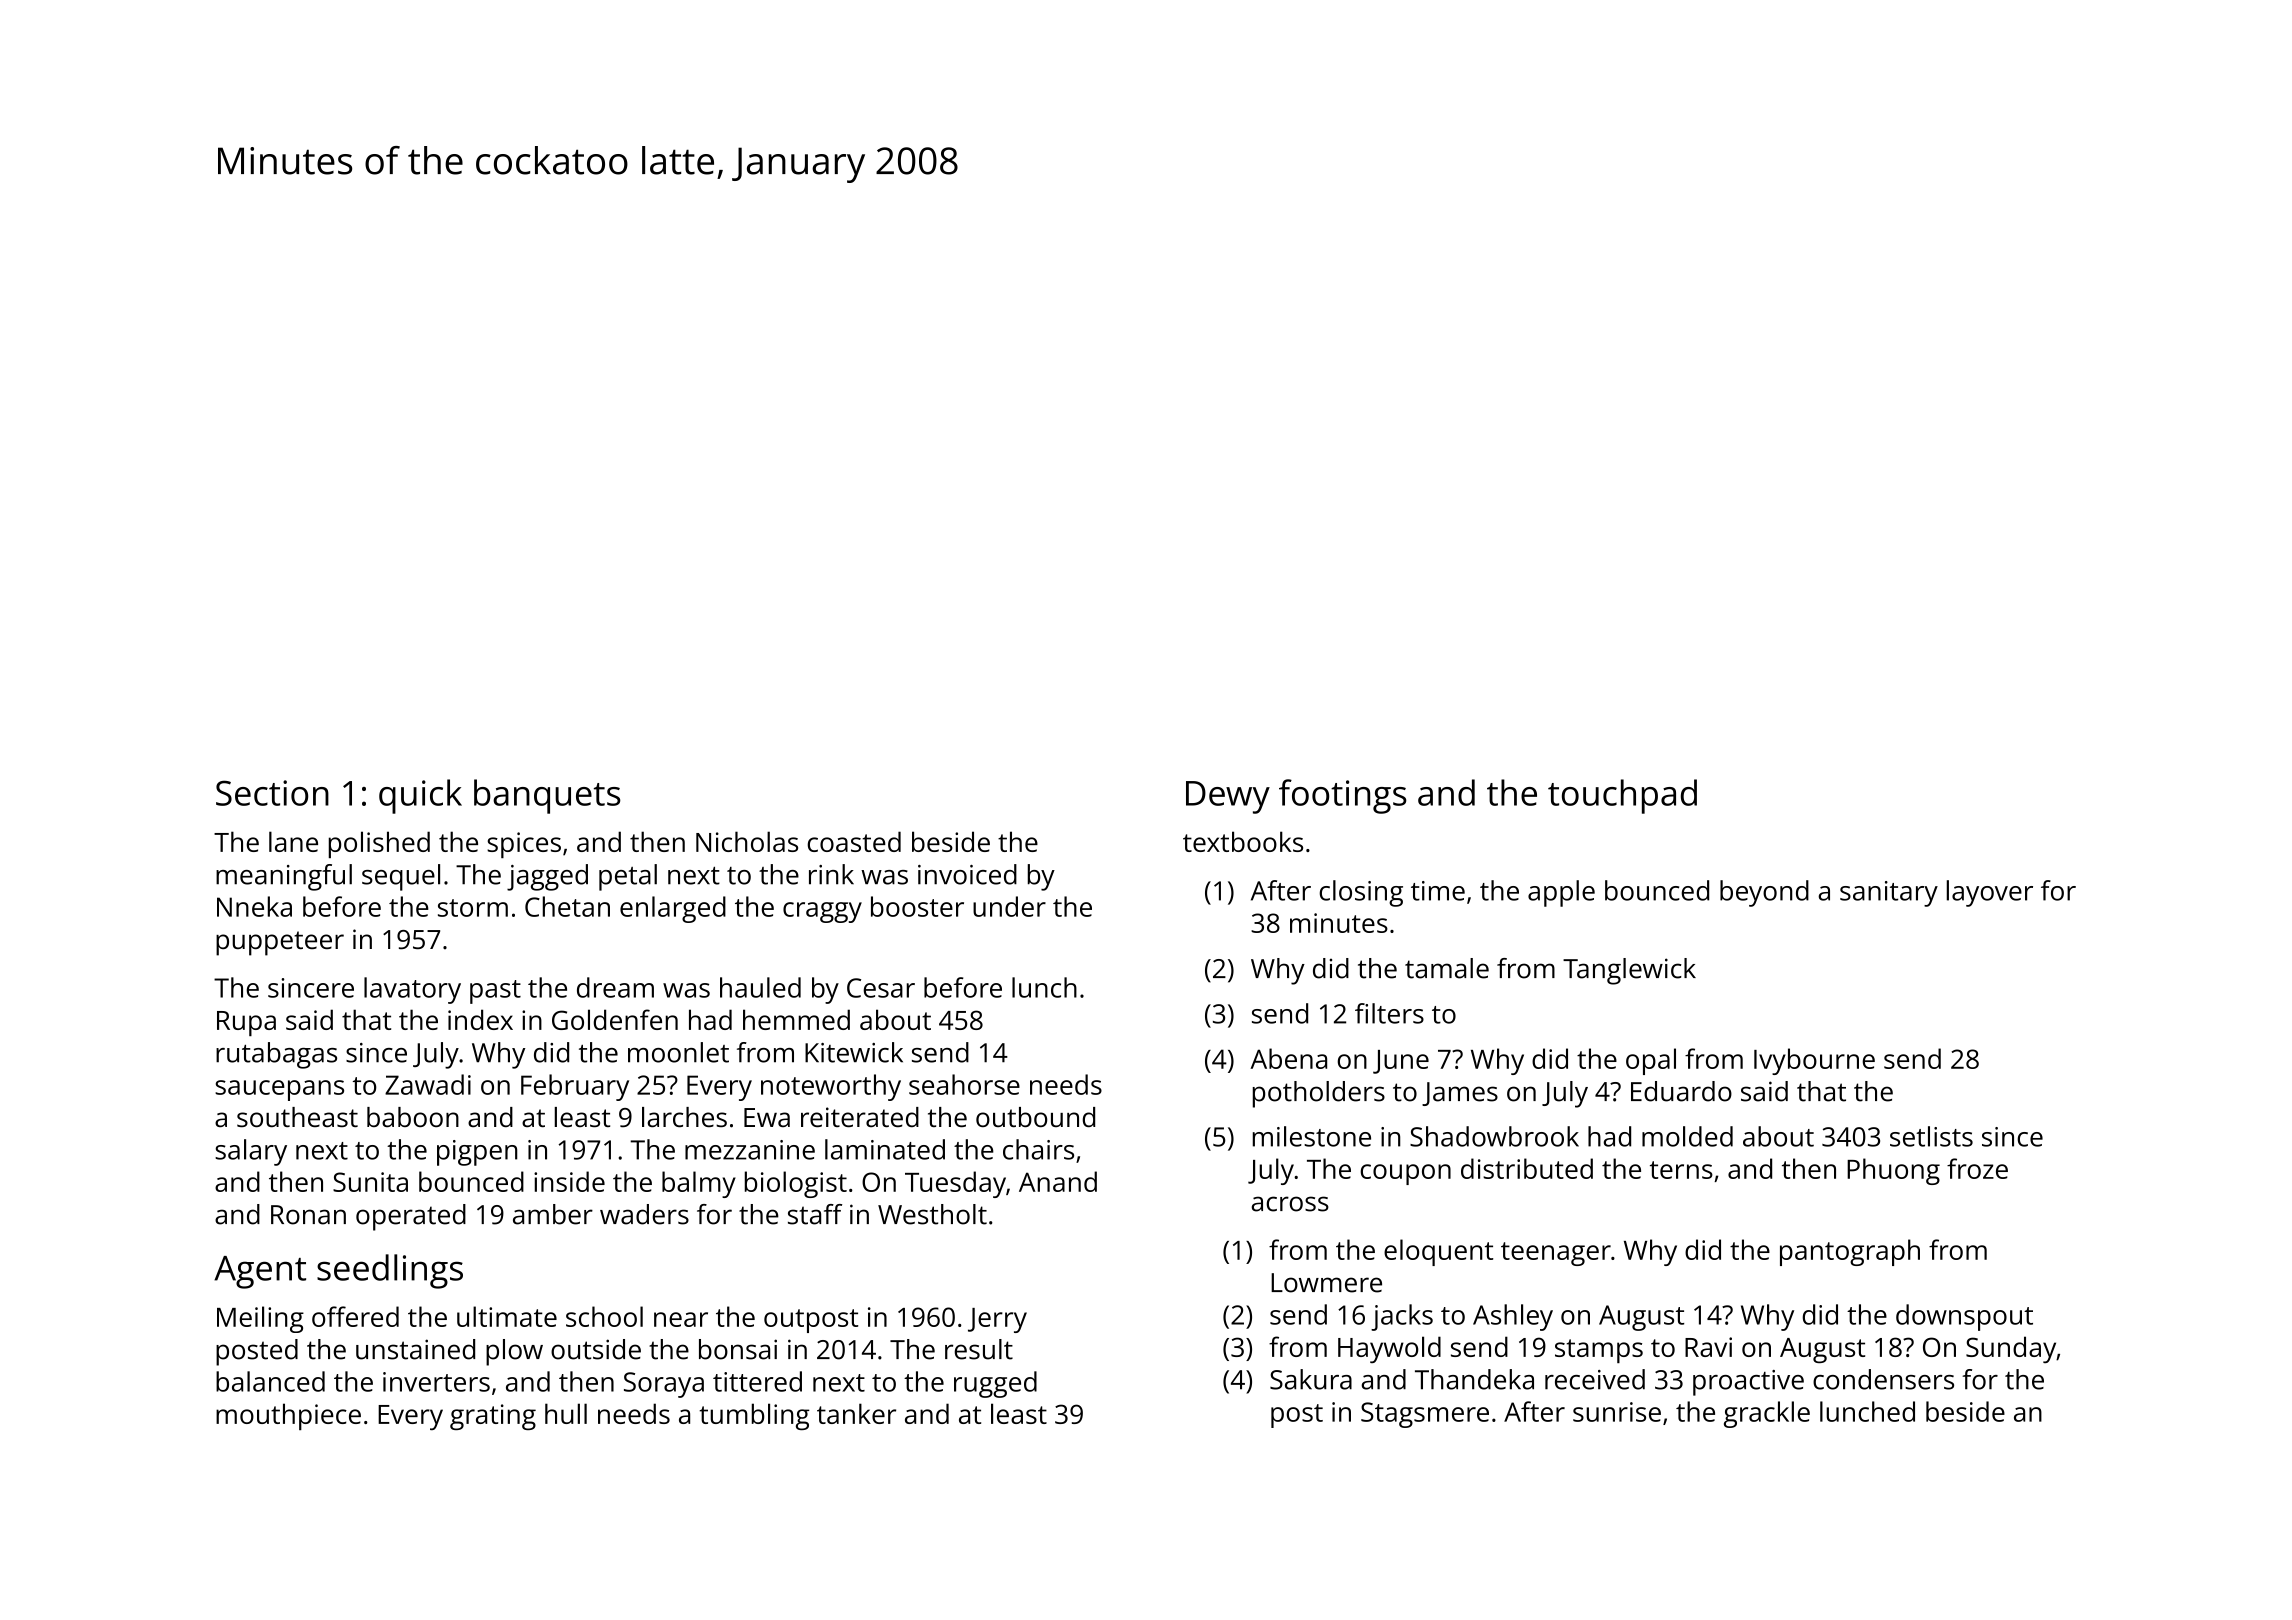  Describe the element at coordinates (1629, 971) in the screenshot. I see `Tanglewick` at that location.
